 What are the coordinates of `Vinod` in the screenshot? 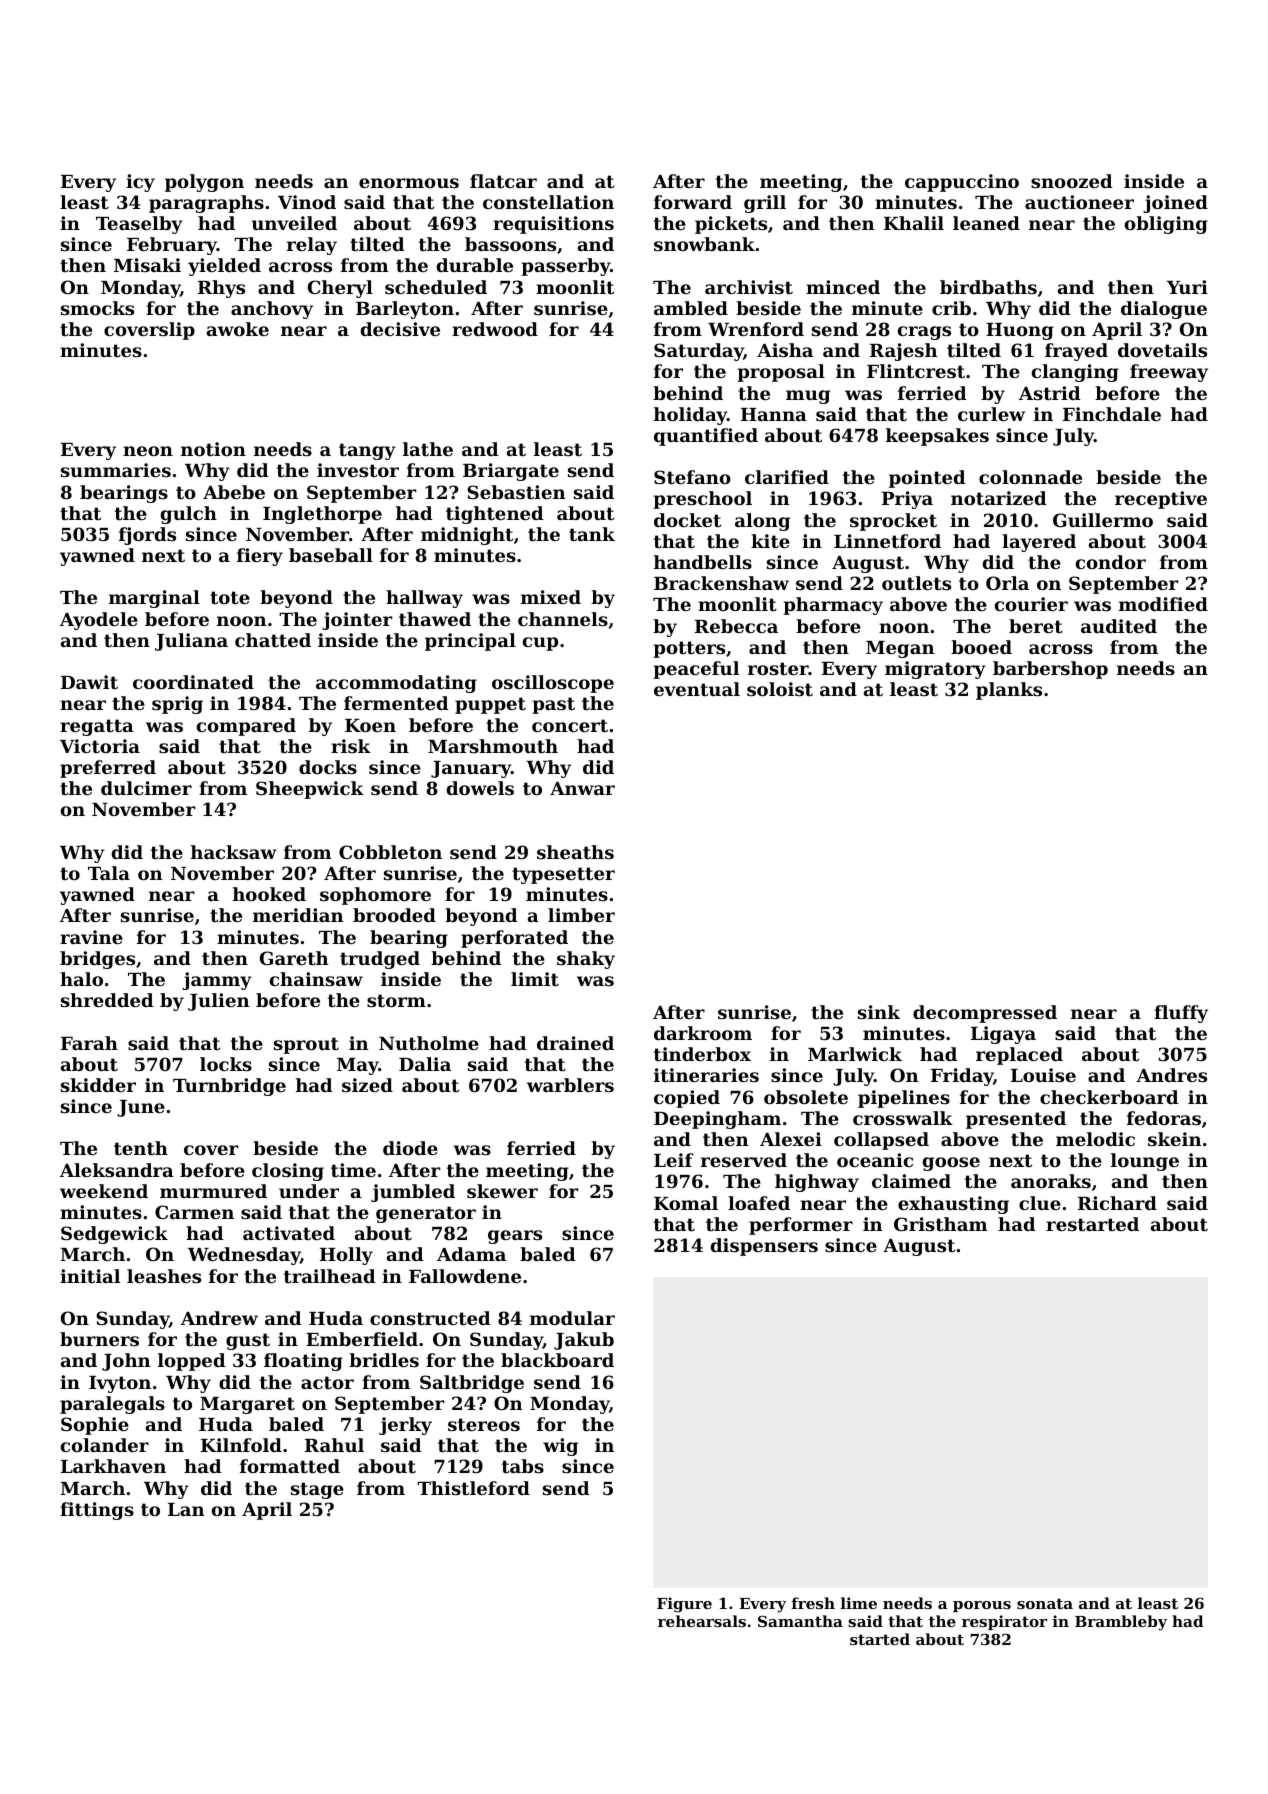 It's located at (307, 202).
